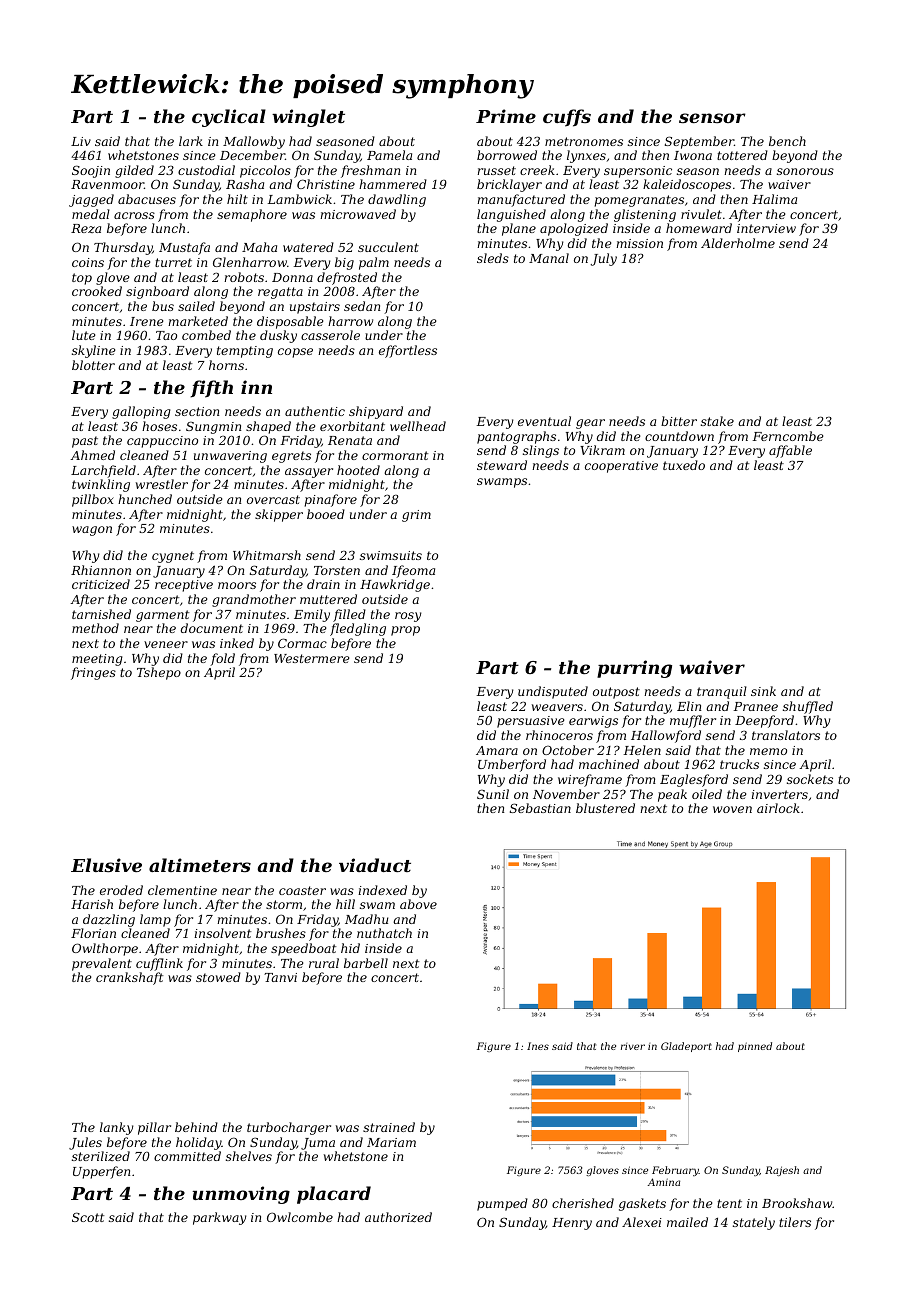 Image resolution: width=924 pixels, height=1314 pixels. What do you see at coordinates (93, 673) in the screenshot?
I see `fringes` at bounding box center [93, 673].
